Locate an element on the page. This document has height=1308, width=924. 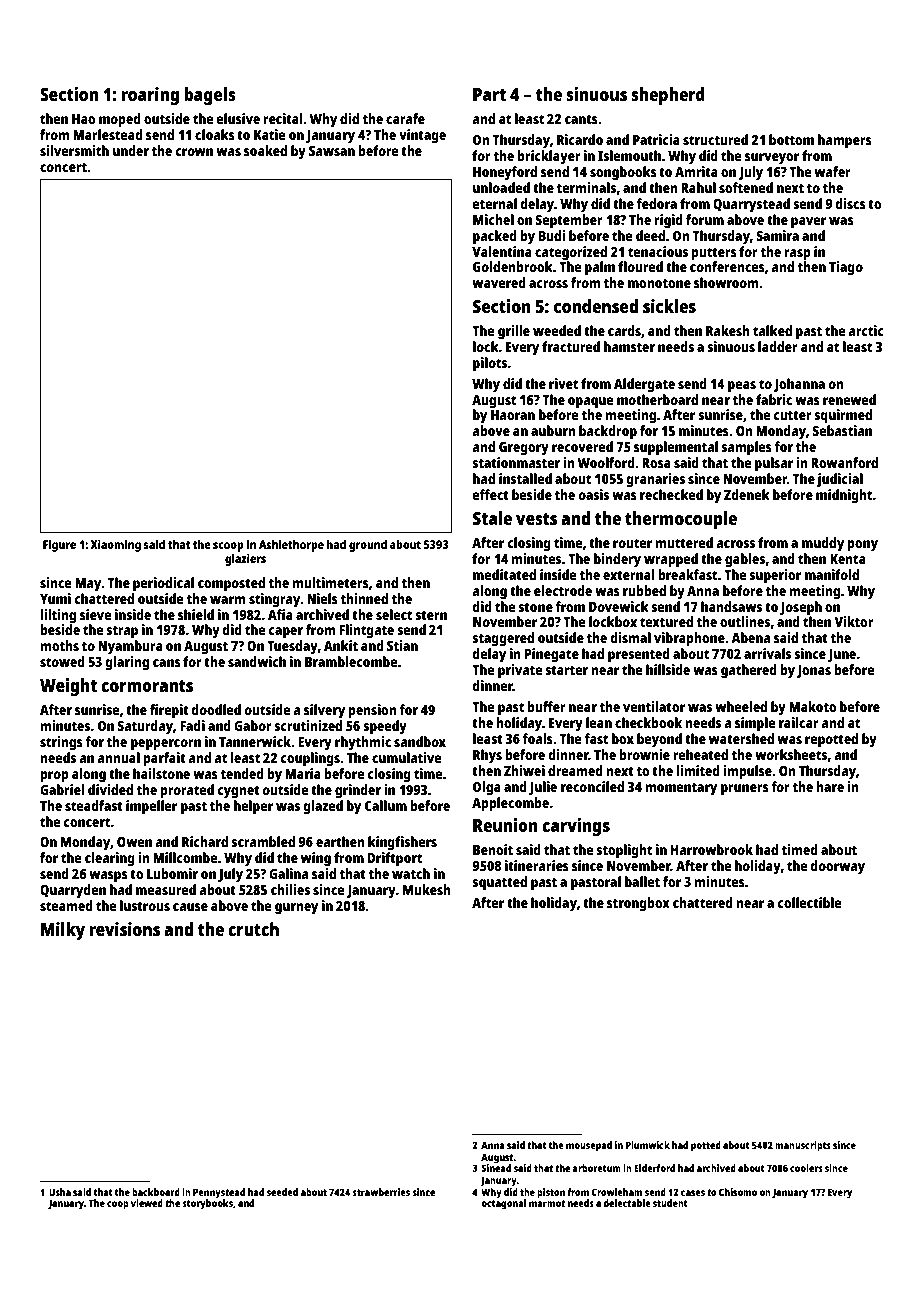
Quarryden is located at coordinates (73, 891).
